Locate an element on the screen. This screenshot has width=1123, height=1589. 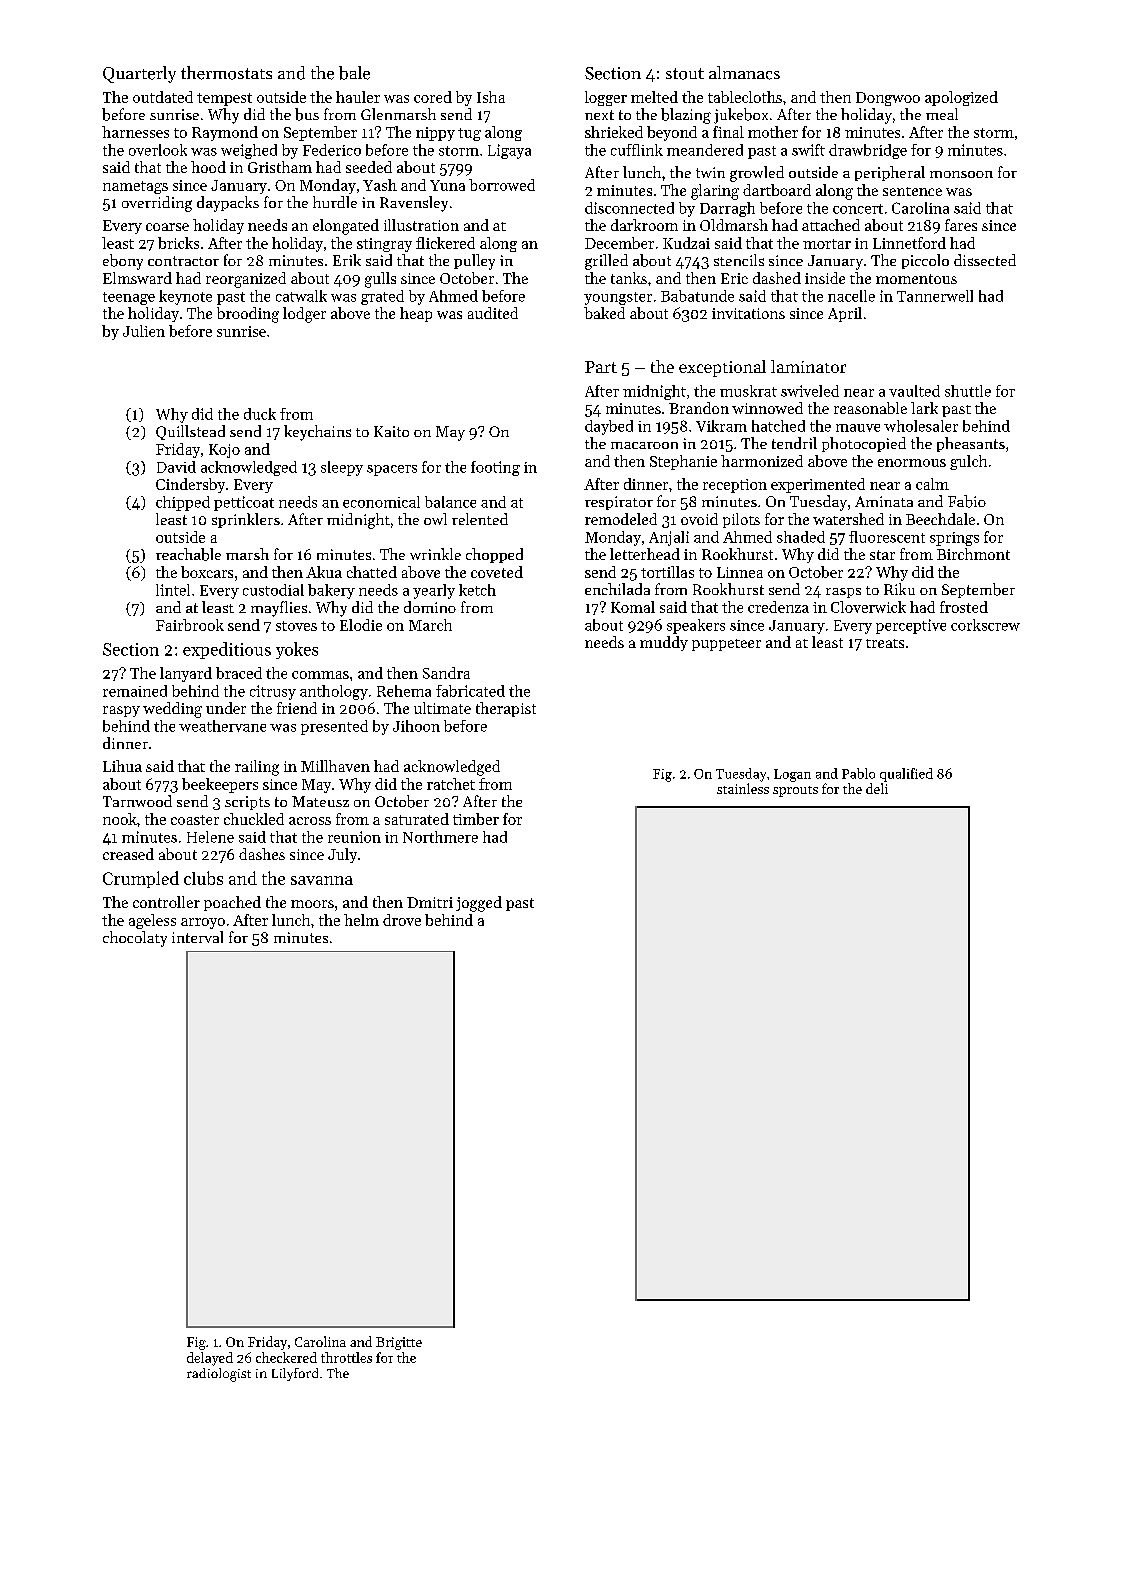
respirator is located at coordinates (619, 503).
